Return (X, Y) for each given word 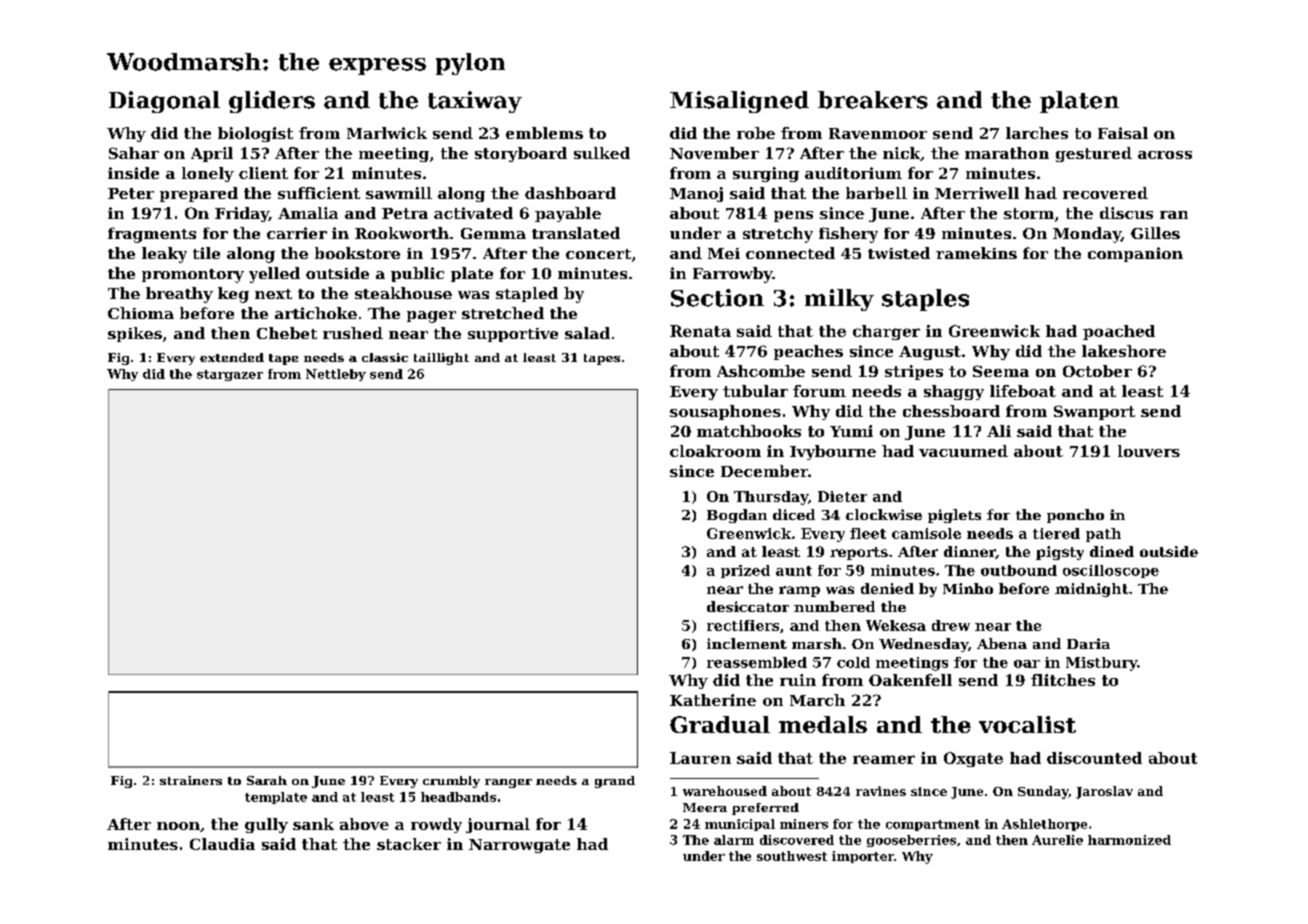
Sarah (267, 780)
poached (1119, 332)
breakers (873, 100)
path (1103, 535)
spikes (135, 334)
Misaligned (739, 102)
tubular (755, 391)
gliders (272, 102)
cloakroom (715, 451)
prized (745, 571)
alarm (734, 840)
